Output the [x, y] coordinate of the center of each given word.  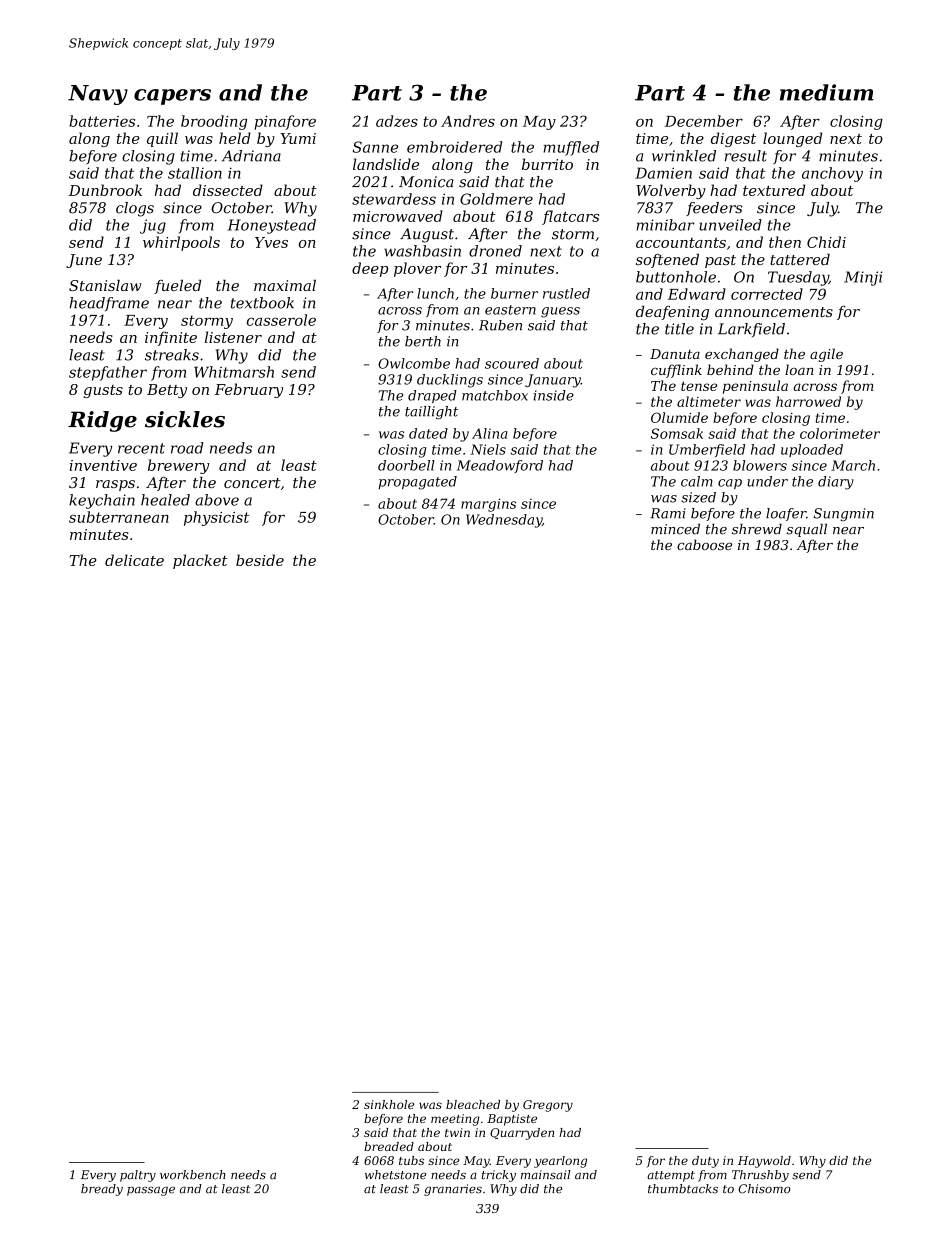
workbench [192, 1175]
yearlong [560, 1162]
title [679, 329]
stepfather [108, 373]
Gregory [548, 1106]
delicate [134, 560]
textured [774, 190]
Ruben [500, 325]
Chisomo [764, 1189]
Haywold [764, 1162]
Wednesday [504, 521]
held [235, 138]
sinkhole [389, 1104]
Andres [468, 121]
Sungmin [844, 514]
